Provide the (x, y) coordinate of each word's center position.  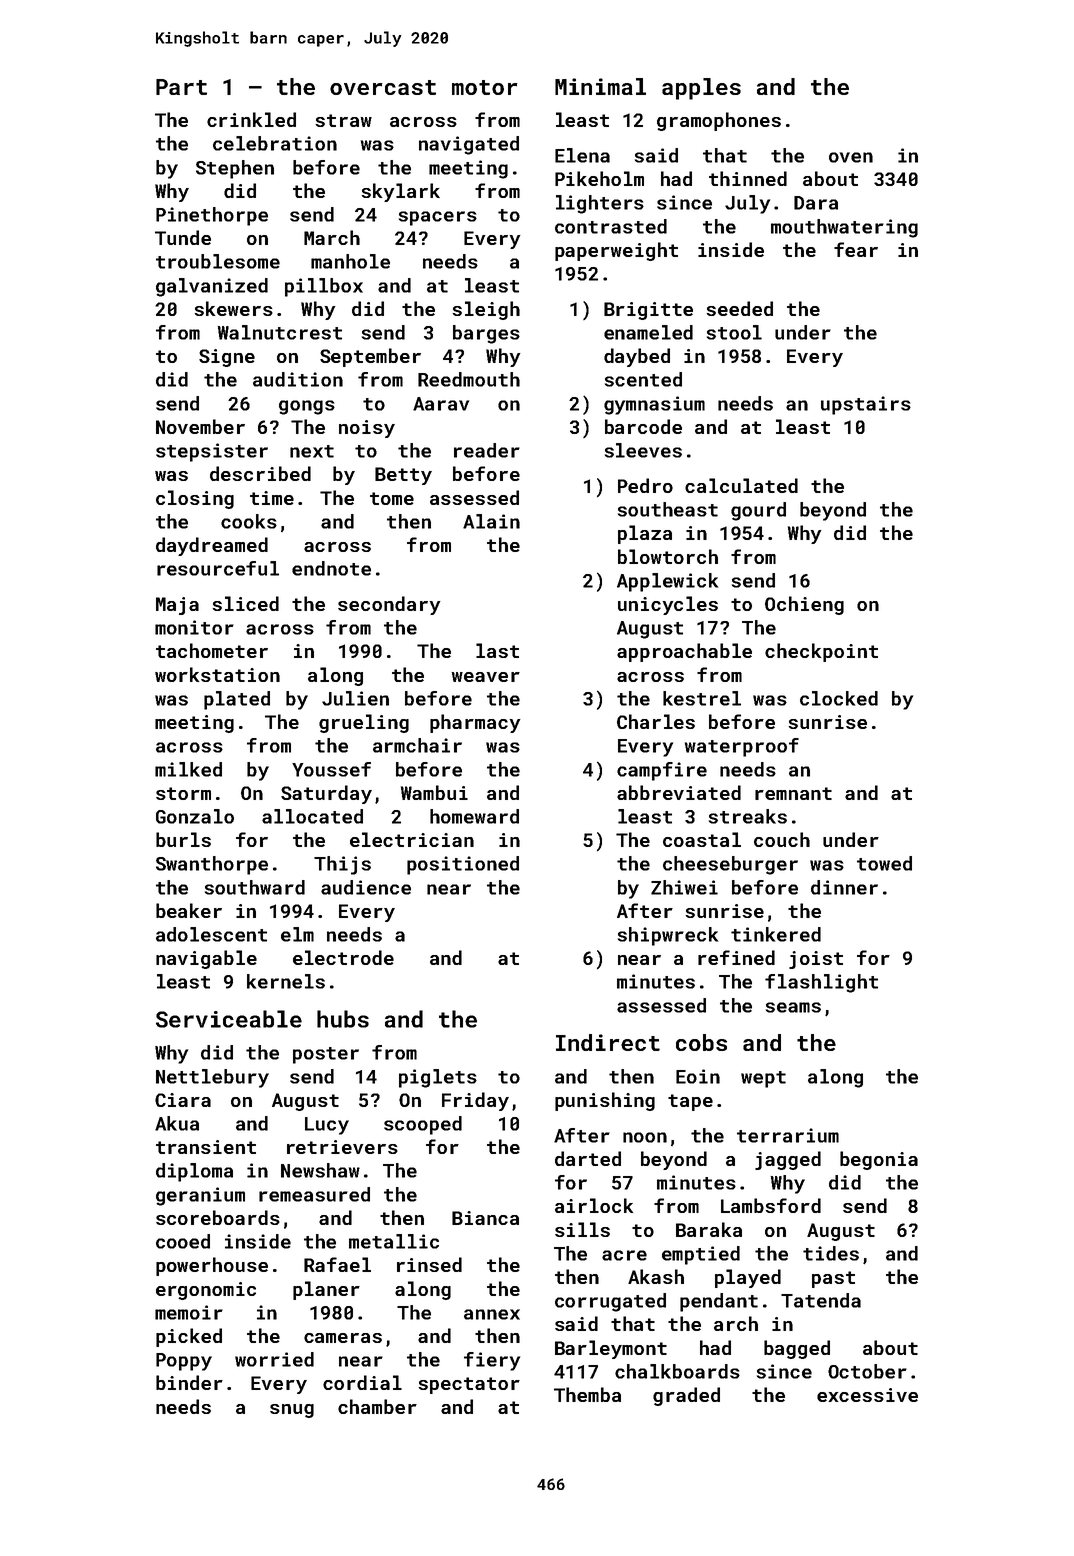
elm (297, 934)
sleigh (486, 310)
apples (701, 89)
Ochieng (804, 605)
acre (624, 1255)
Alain (491, 521)
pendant (719, 1302)
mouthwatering (844, 228)
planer (326, 1290)
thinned (748, 178)
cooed (183, 1241)
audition (298, 379)
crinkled (251, 119)
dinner (844, 887)
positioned (463, 865)
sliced (245, 603)
